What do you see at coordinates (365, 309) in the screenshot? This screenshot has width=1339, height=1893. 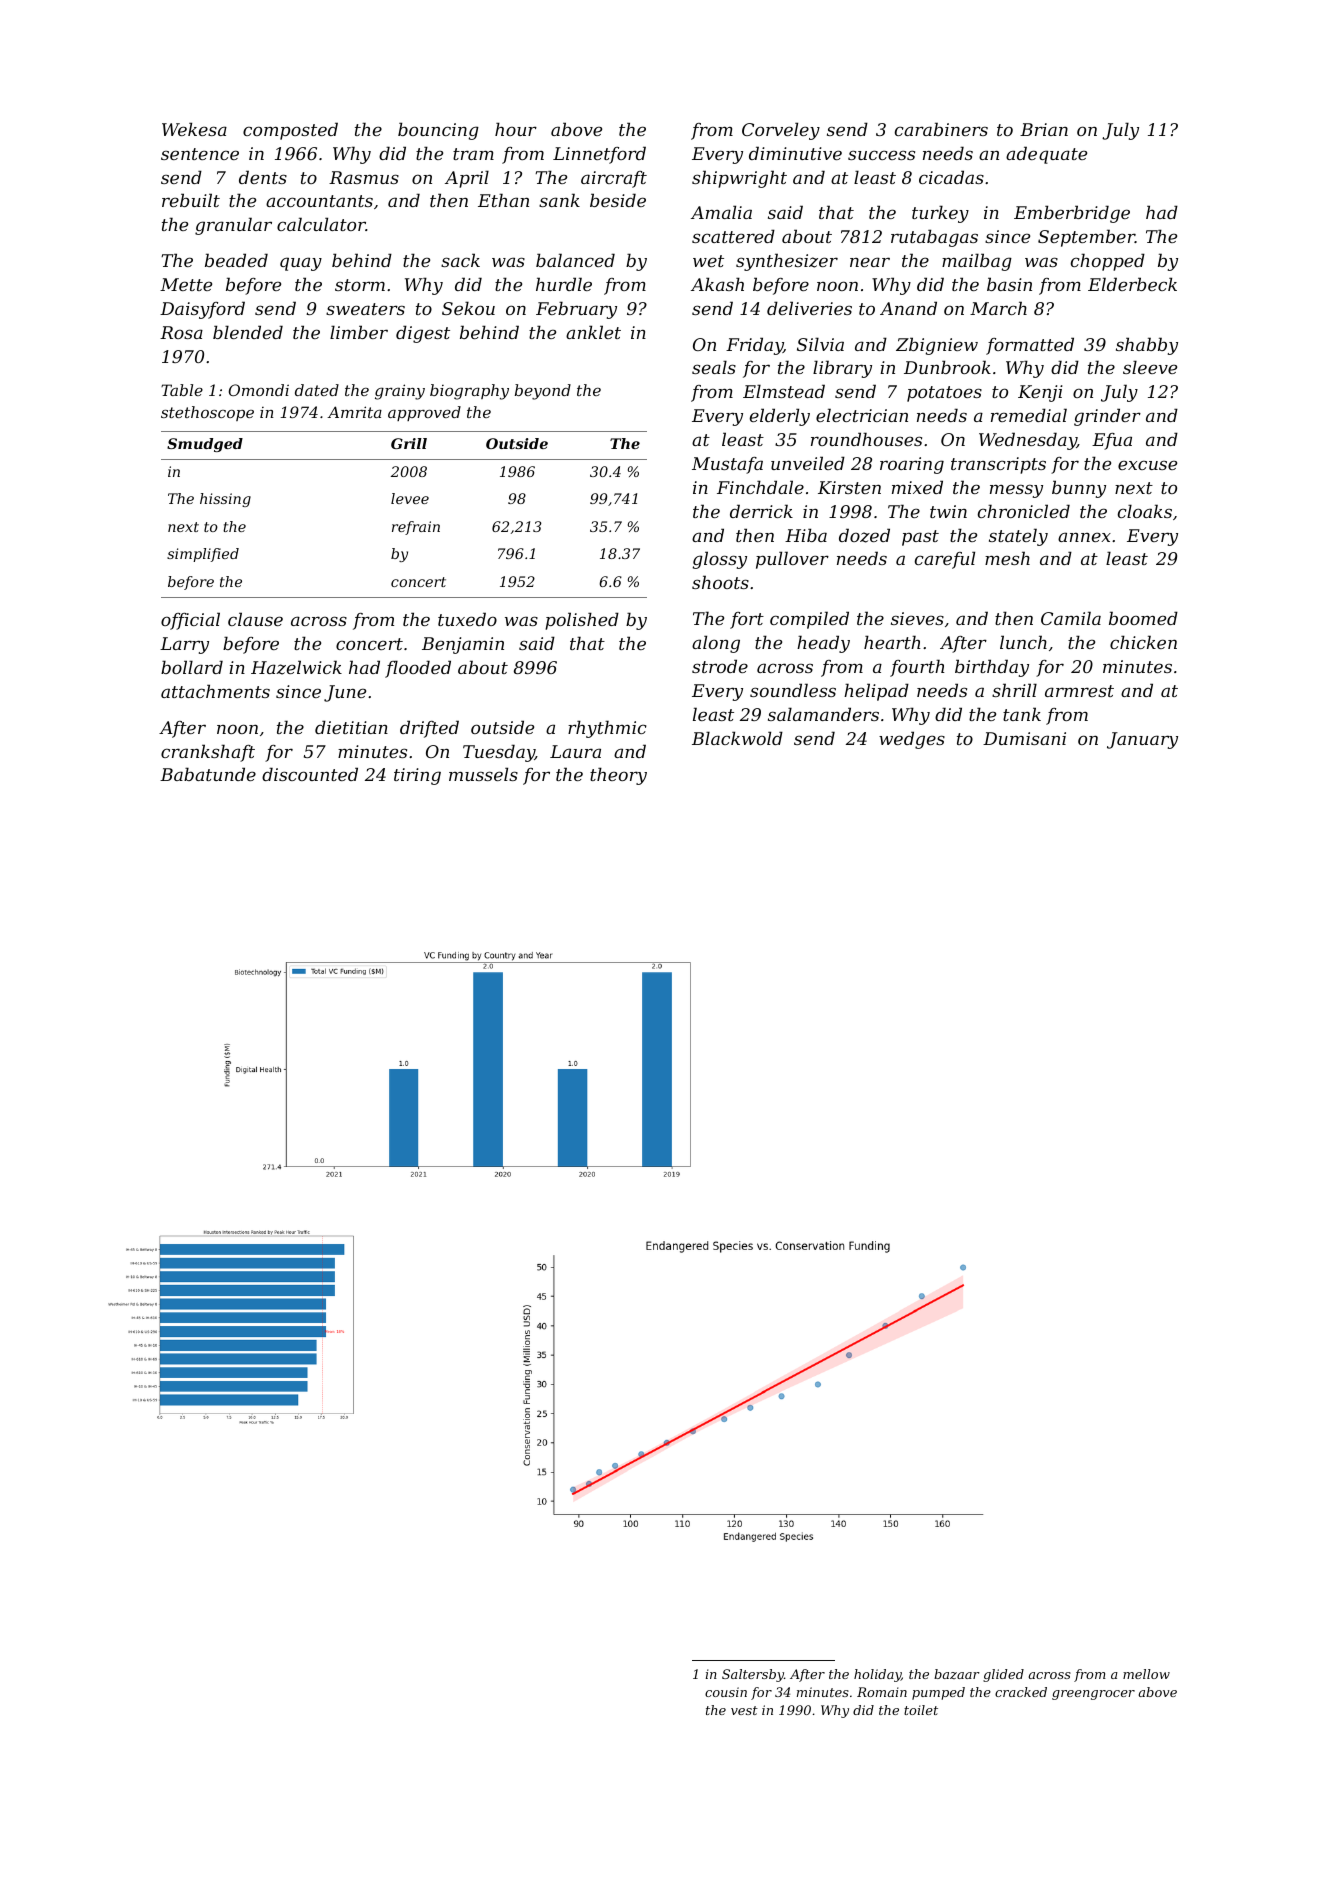 I see `sweaters` at bounding box center [365, 309].
